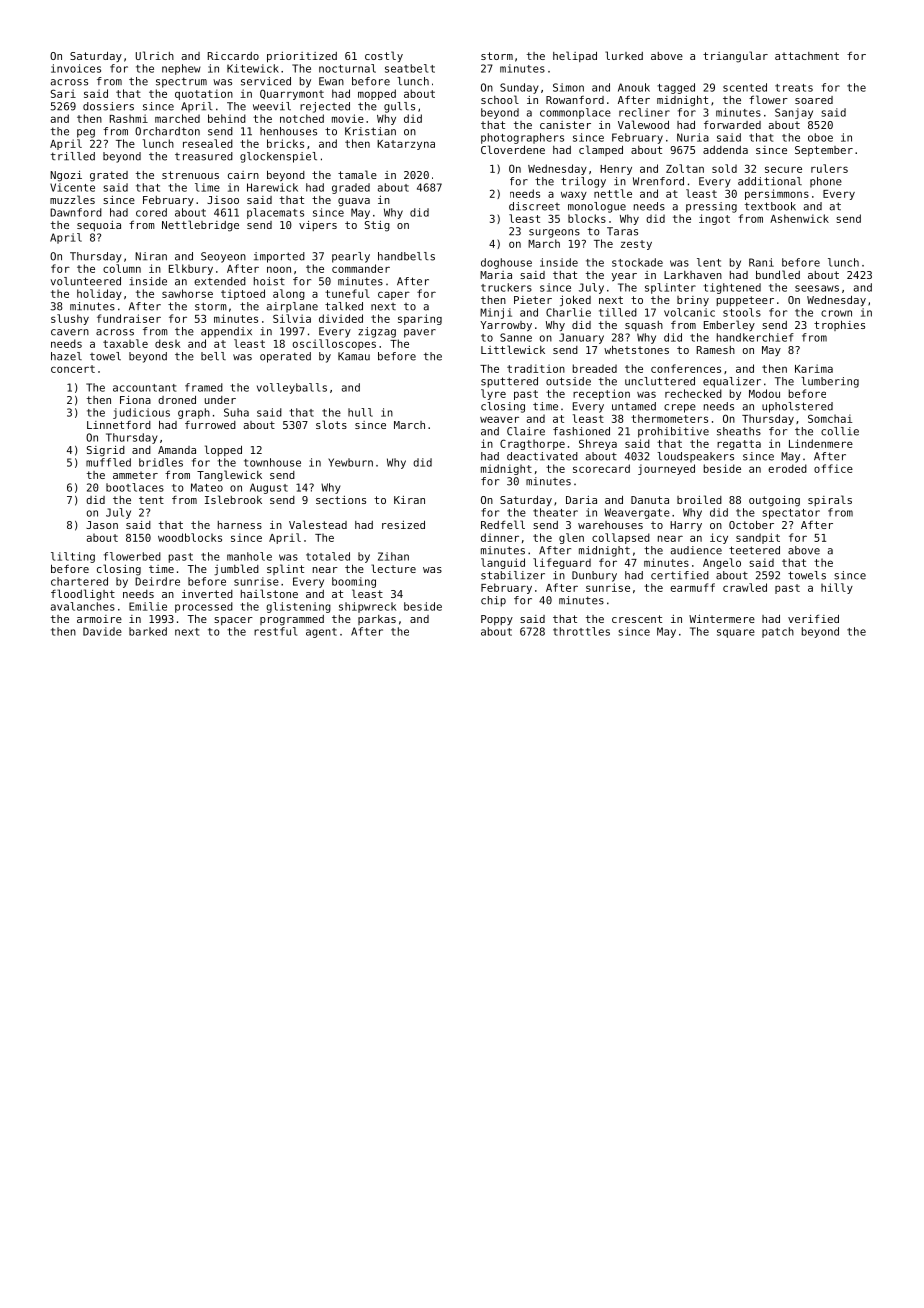  I want to click on forwarded, so click(732, 124).
